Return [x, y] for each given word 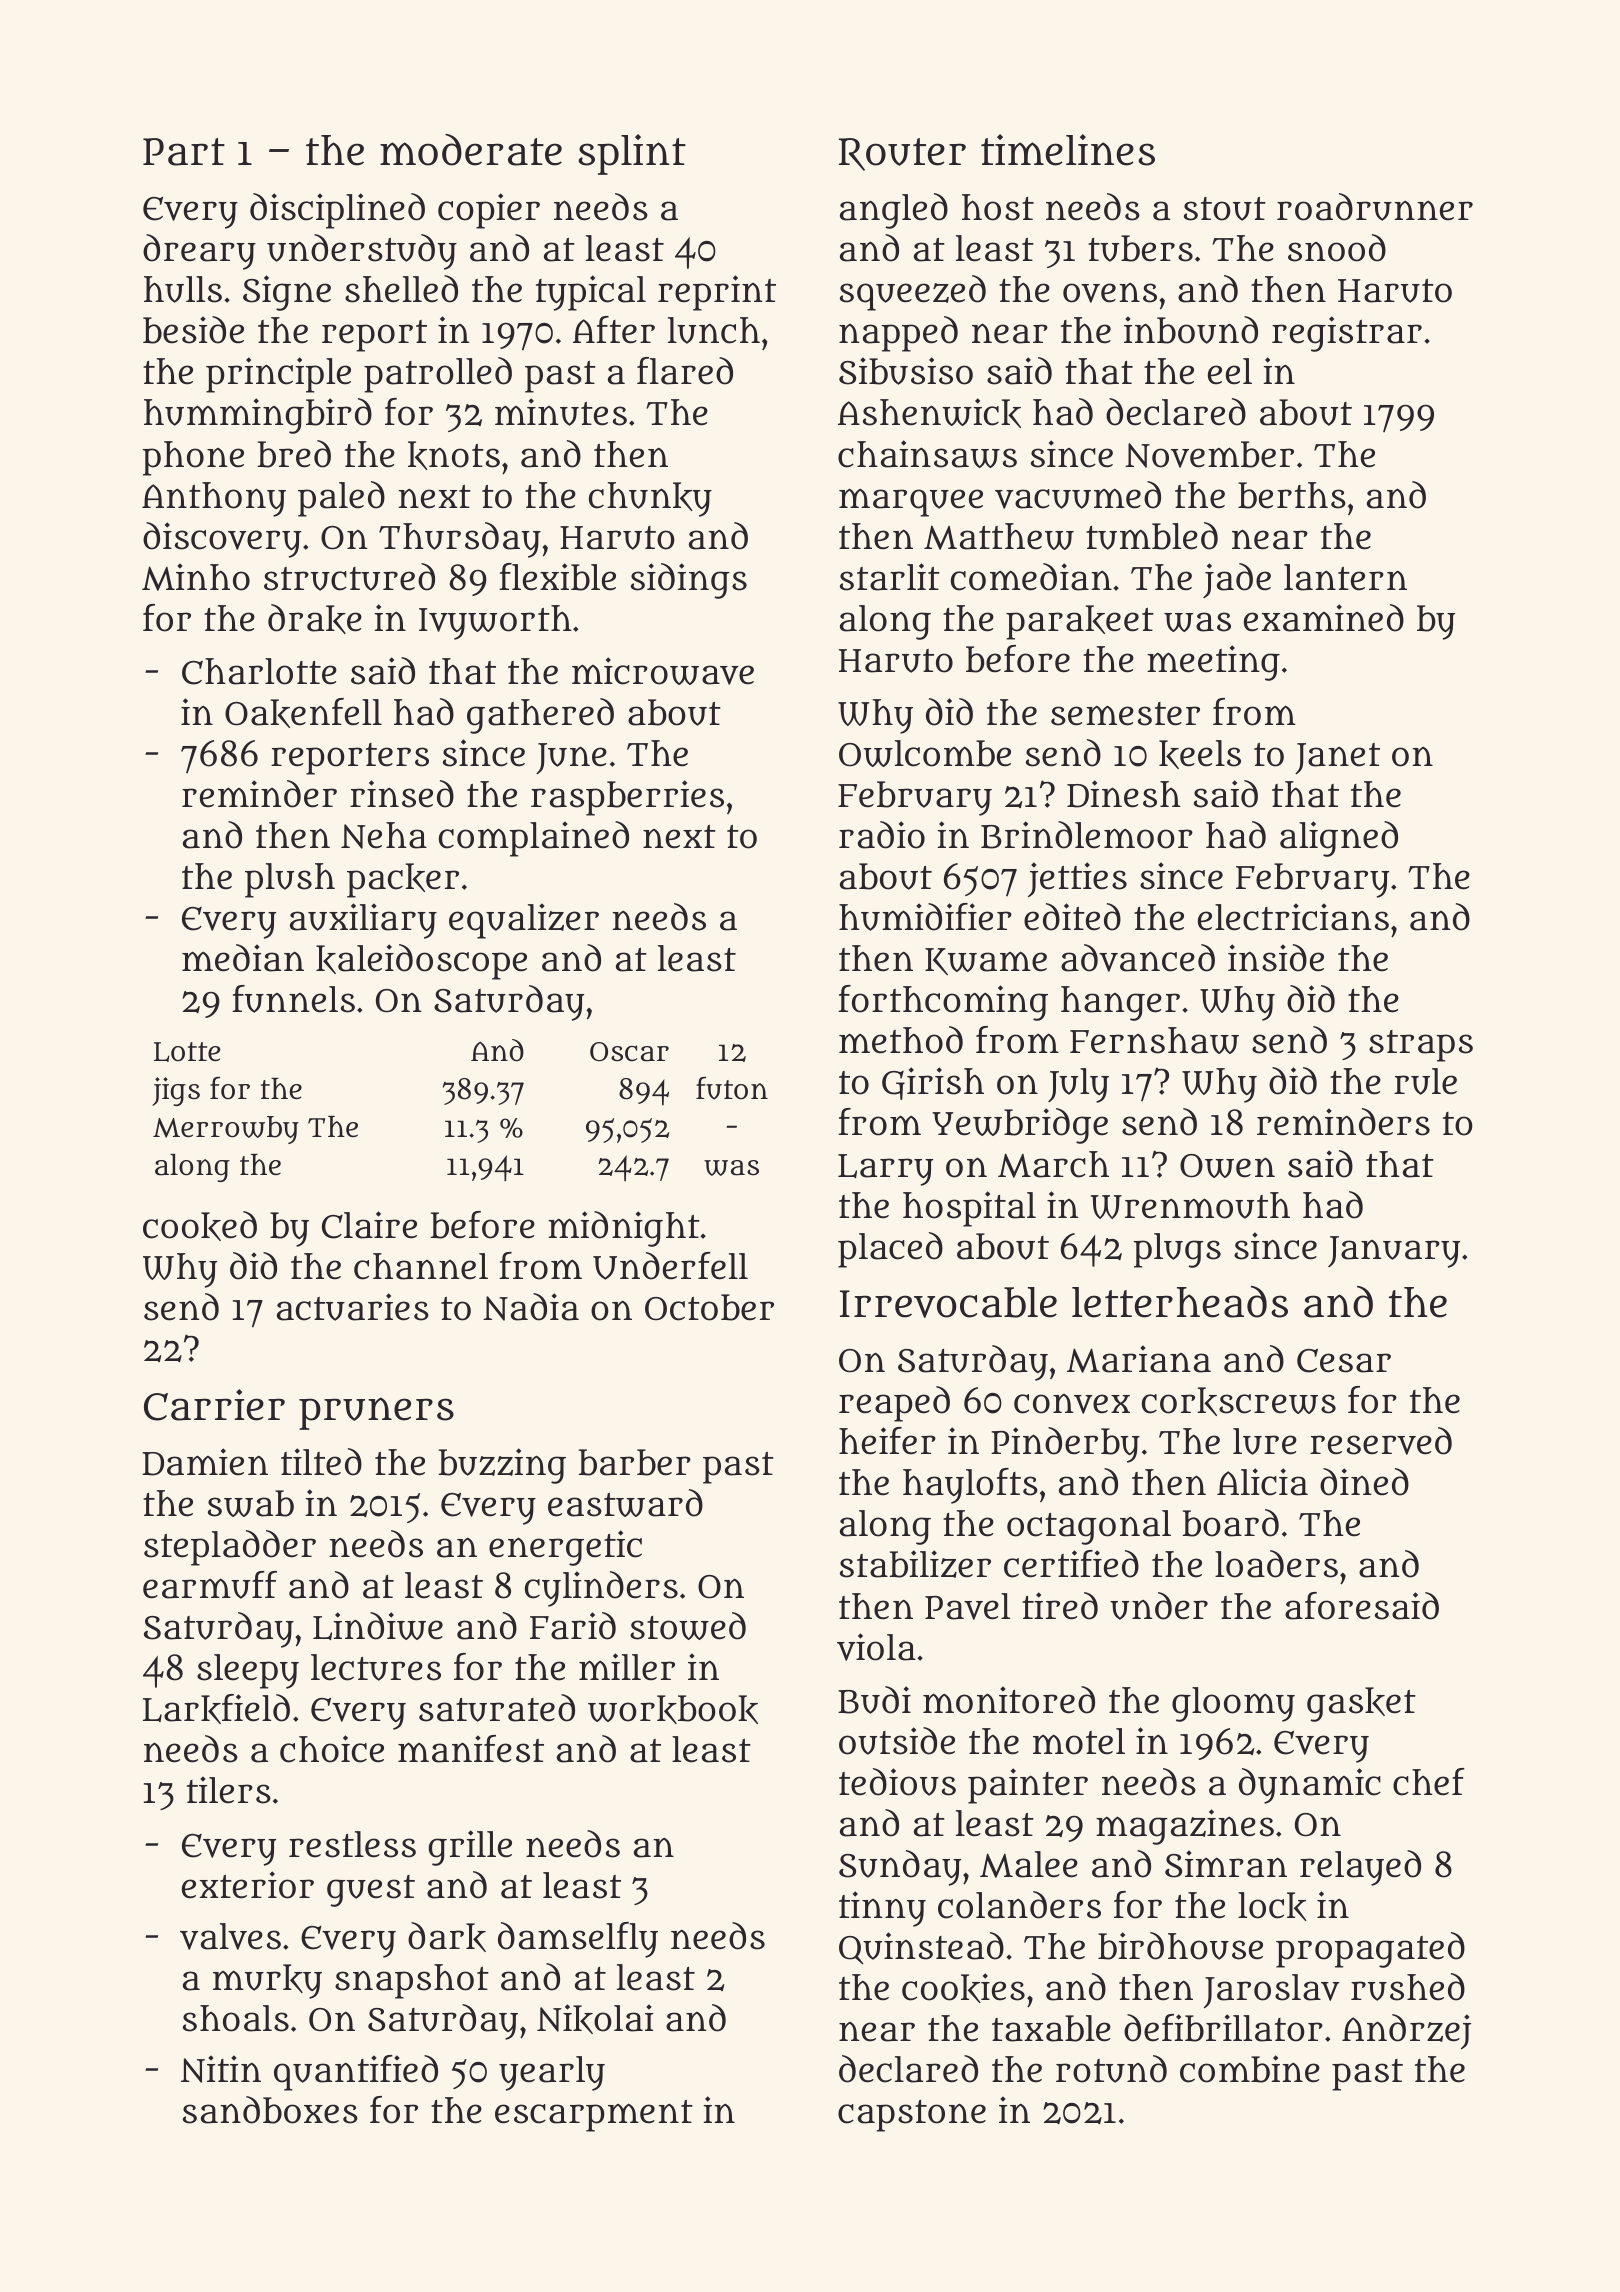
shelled [401, 289]
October [709, 1307]
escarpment [594, 2116]
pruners [376, 1413]
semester [1125, 714]
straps [1421, 1046]
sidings [689, 581]
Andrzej [1406, 2031]
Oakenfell [303, 713]
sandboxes [270, 2110]
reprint [717, 293]
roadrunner [1375, 207]
